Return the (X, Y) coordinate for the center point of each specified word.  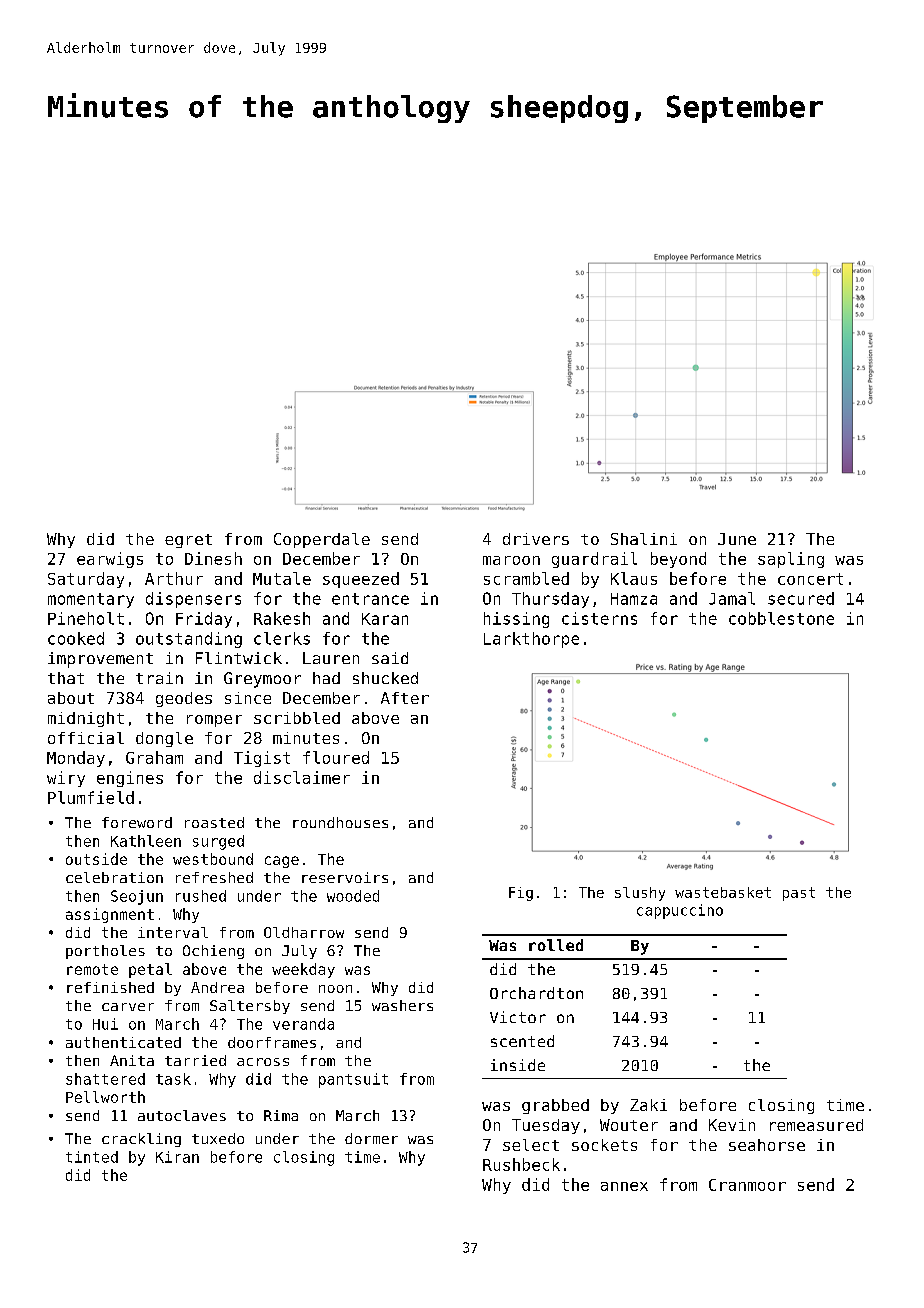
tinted (92, 1157)
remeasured (816, 1125)
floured (336, 757)
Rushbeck (521, 1164)
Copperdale (322, 540)
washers (402, 1005)
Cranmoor (747, 1185)
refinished (110, 987)
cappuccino (680, 911)
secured (801, 598)
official (86, 738)
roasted (214, 822)
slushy (640, 894)
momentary (91, 600)
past (799, 894)
